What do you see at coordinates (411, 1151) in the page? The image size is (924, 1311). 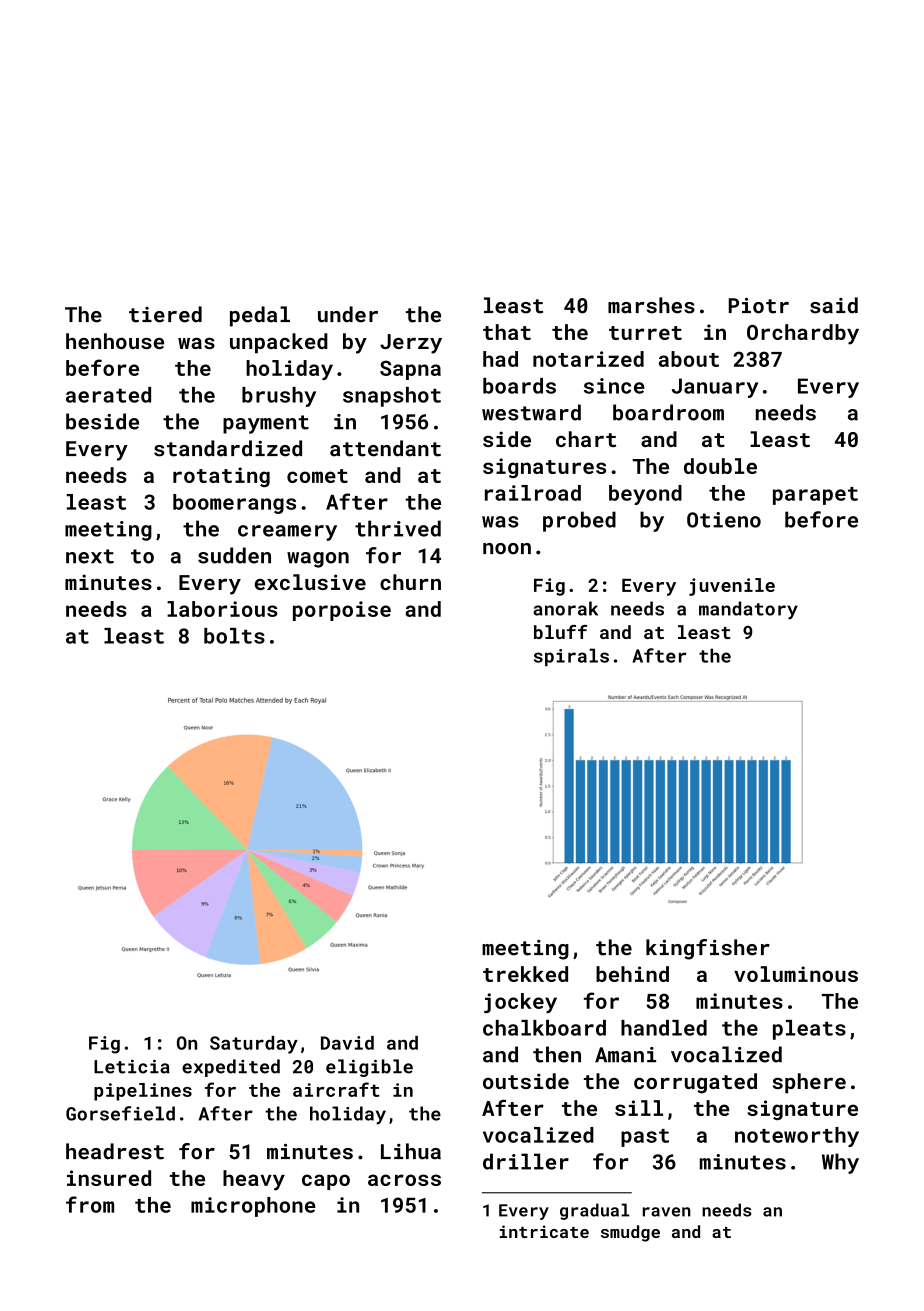 I see `Lihua` at bounding box center [411, 1151].
